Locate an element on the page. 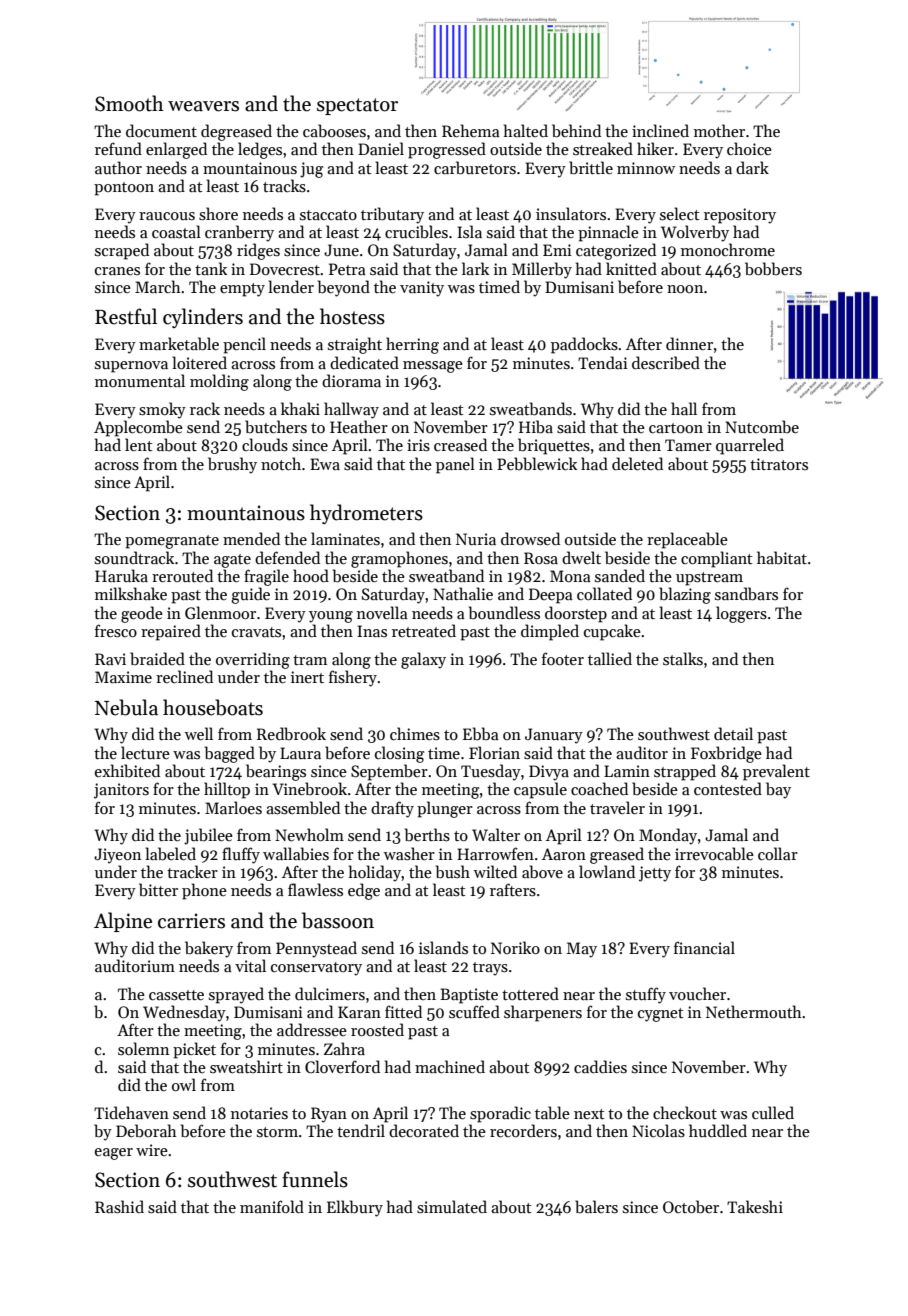 The height and width of the image is (1316, 908). agate is located at coordinates (232, 561).
